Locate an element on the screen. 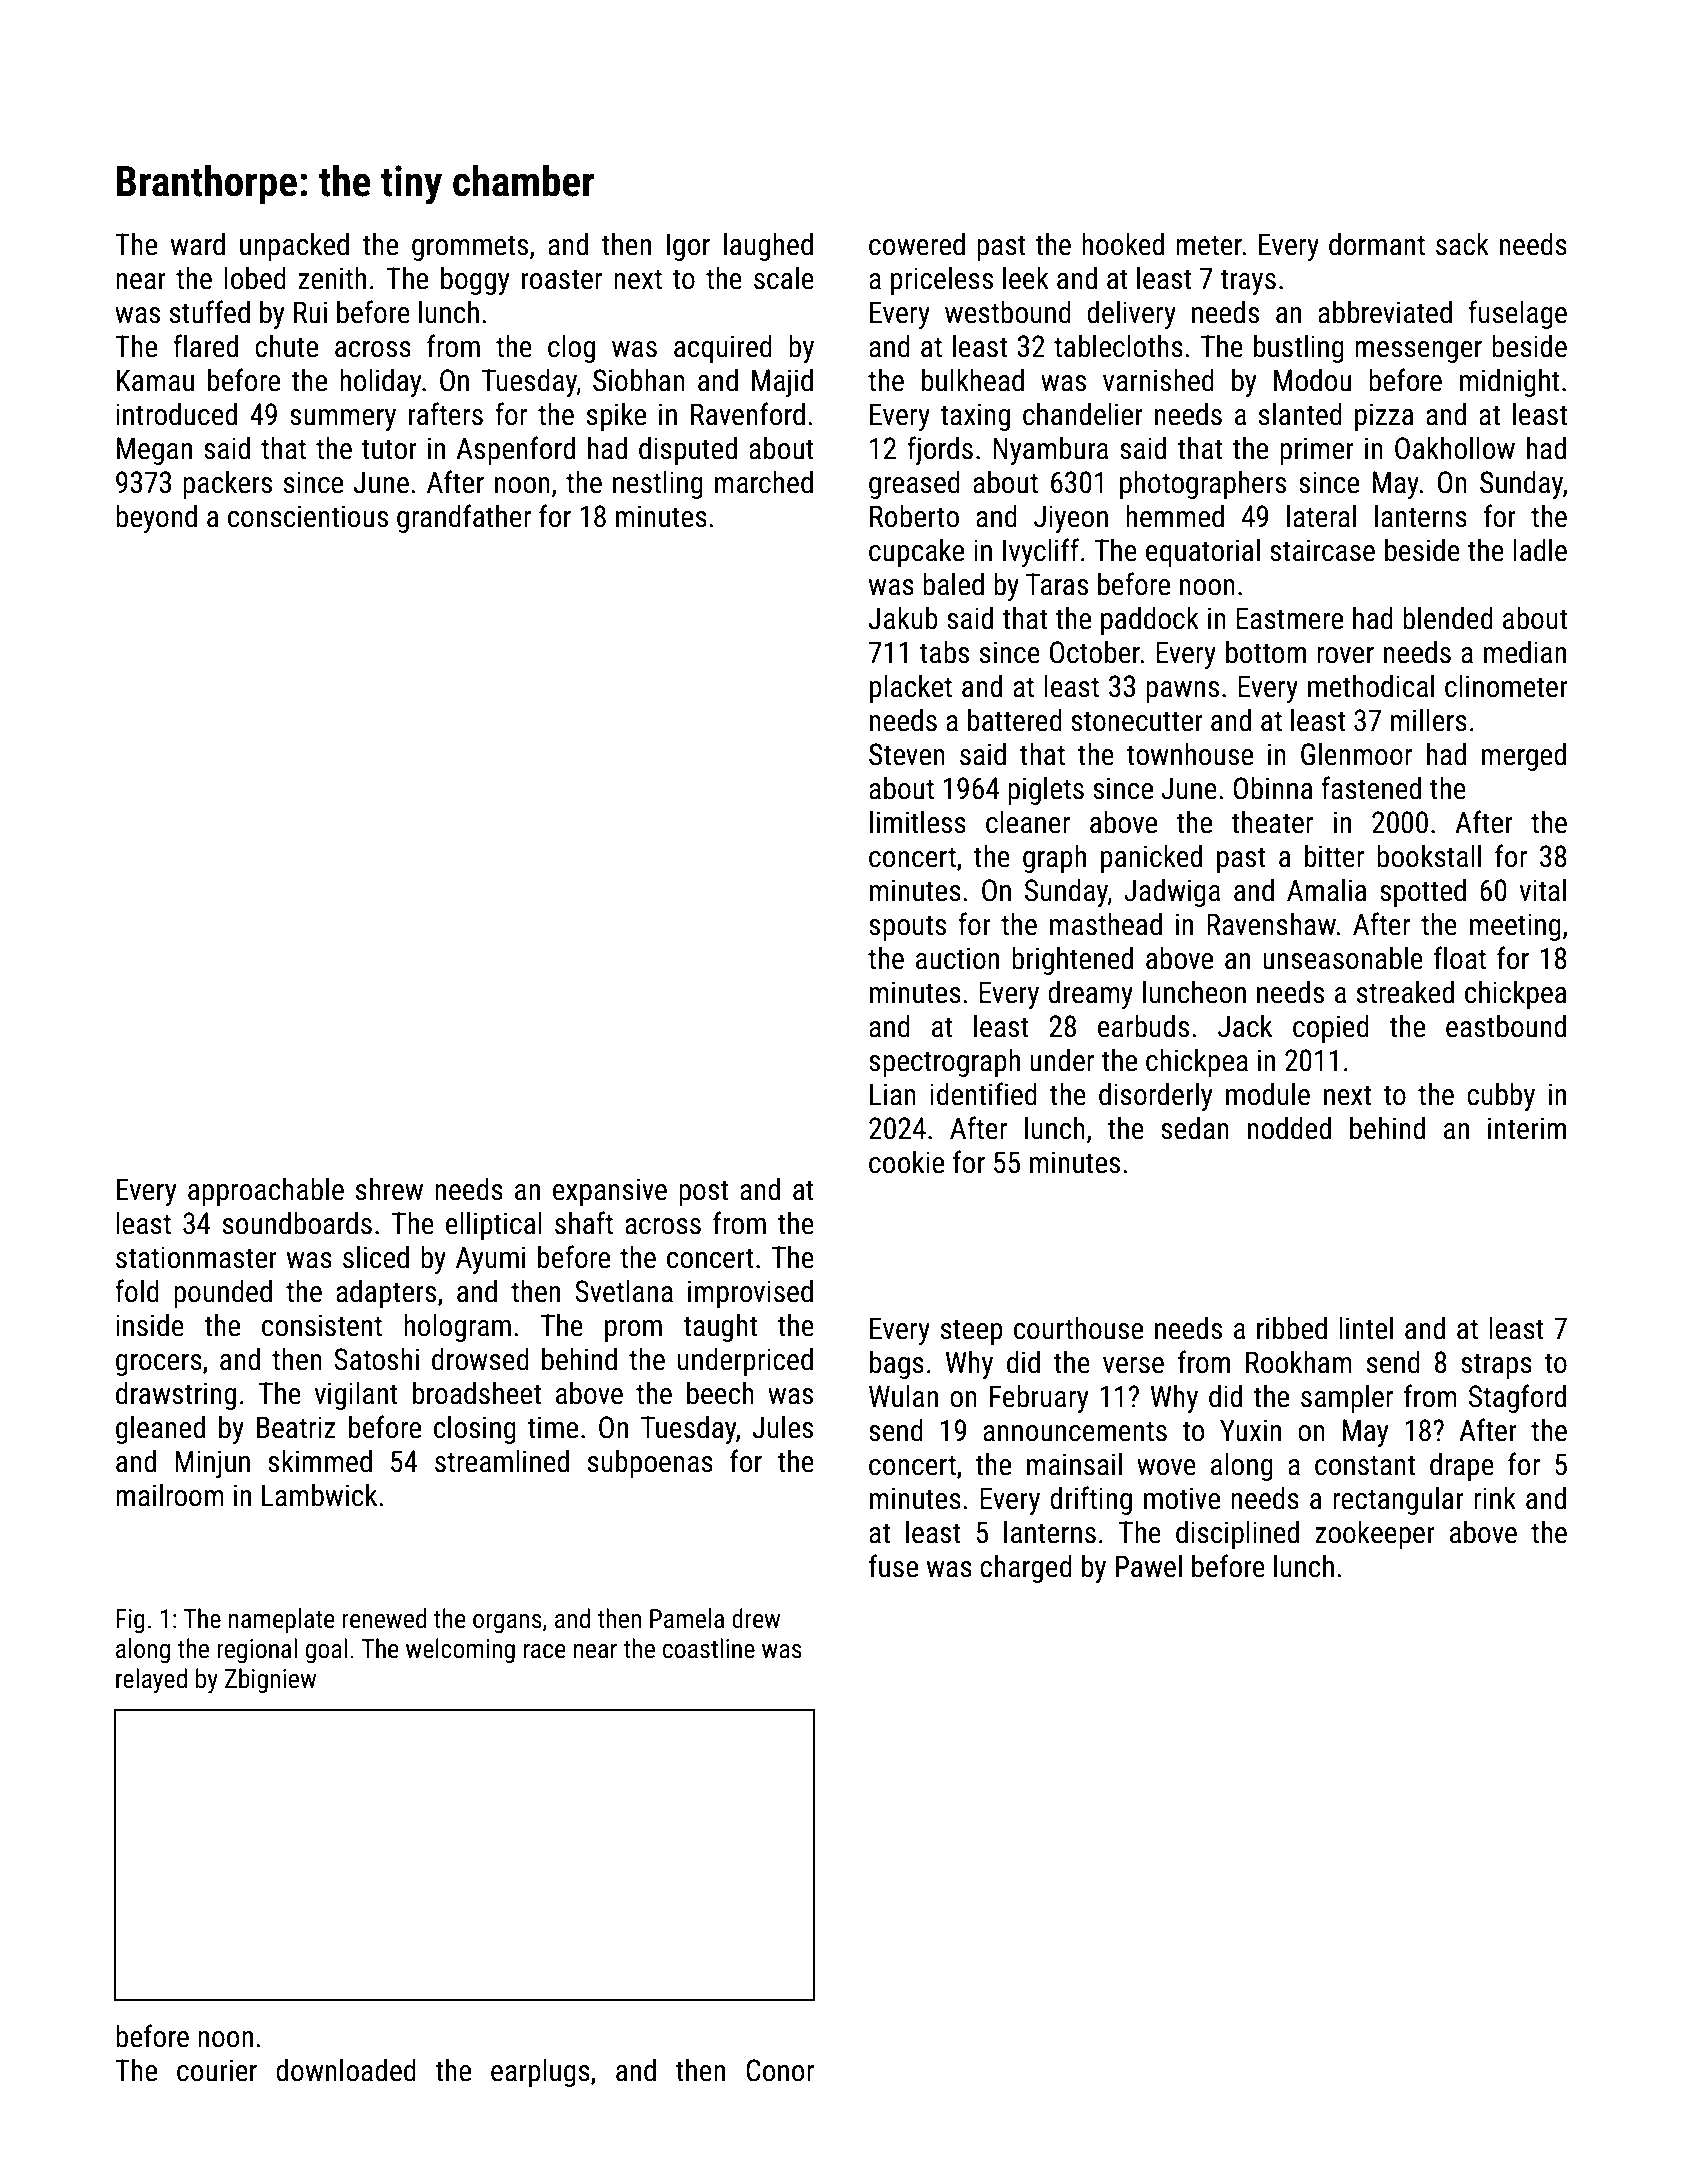 The height and width of the screenshot is (2178, 1683). Conor is located at coordinates (780, 2070).
